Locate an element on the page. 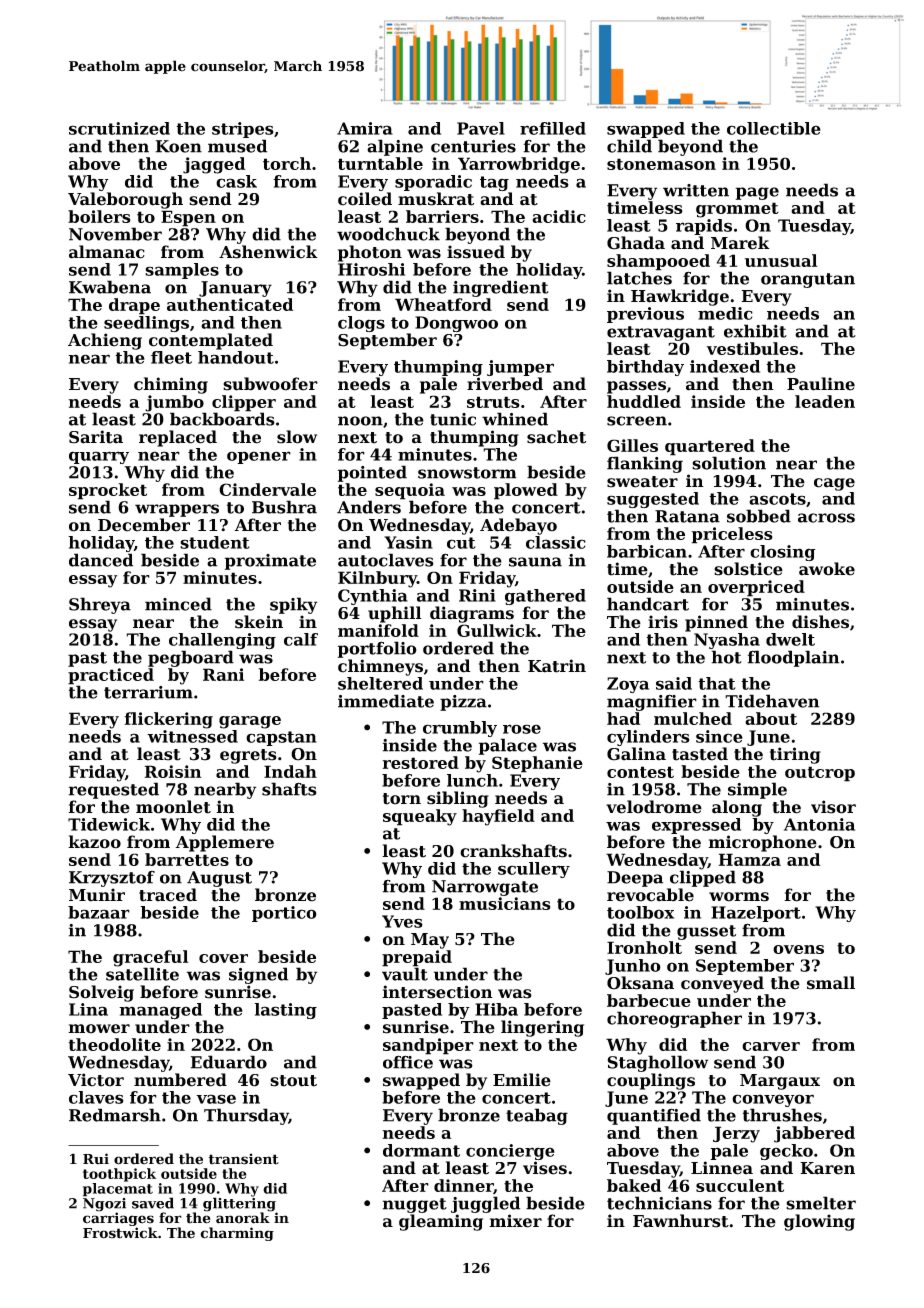 This image has width=924, height=1308. Zoya is located at coordinates (628, 685).
